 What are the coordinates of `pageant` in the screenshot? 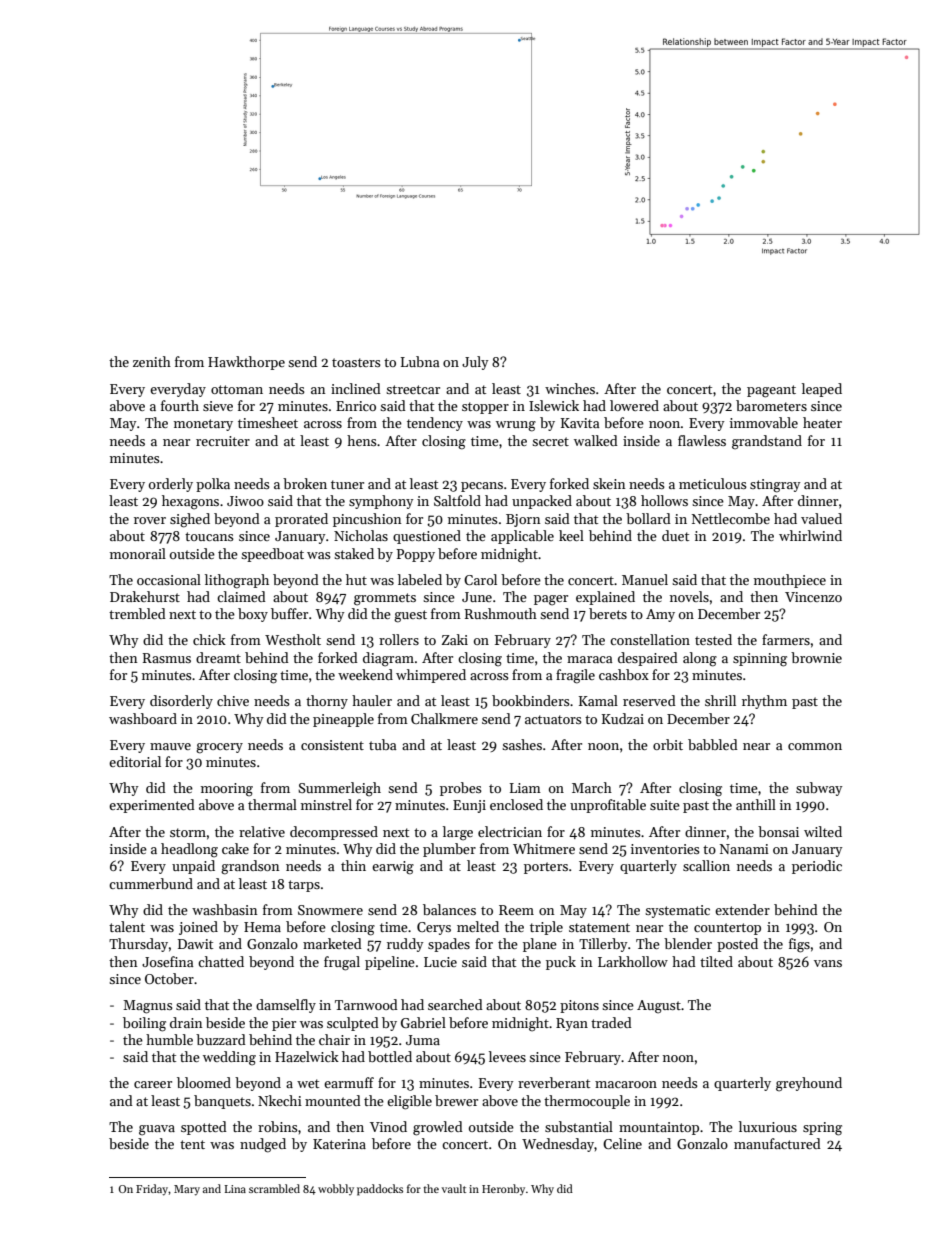 It's located at (771, 391).
